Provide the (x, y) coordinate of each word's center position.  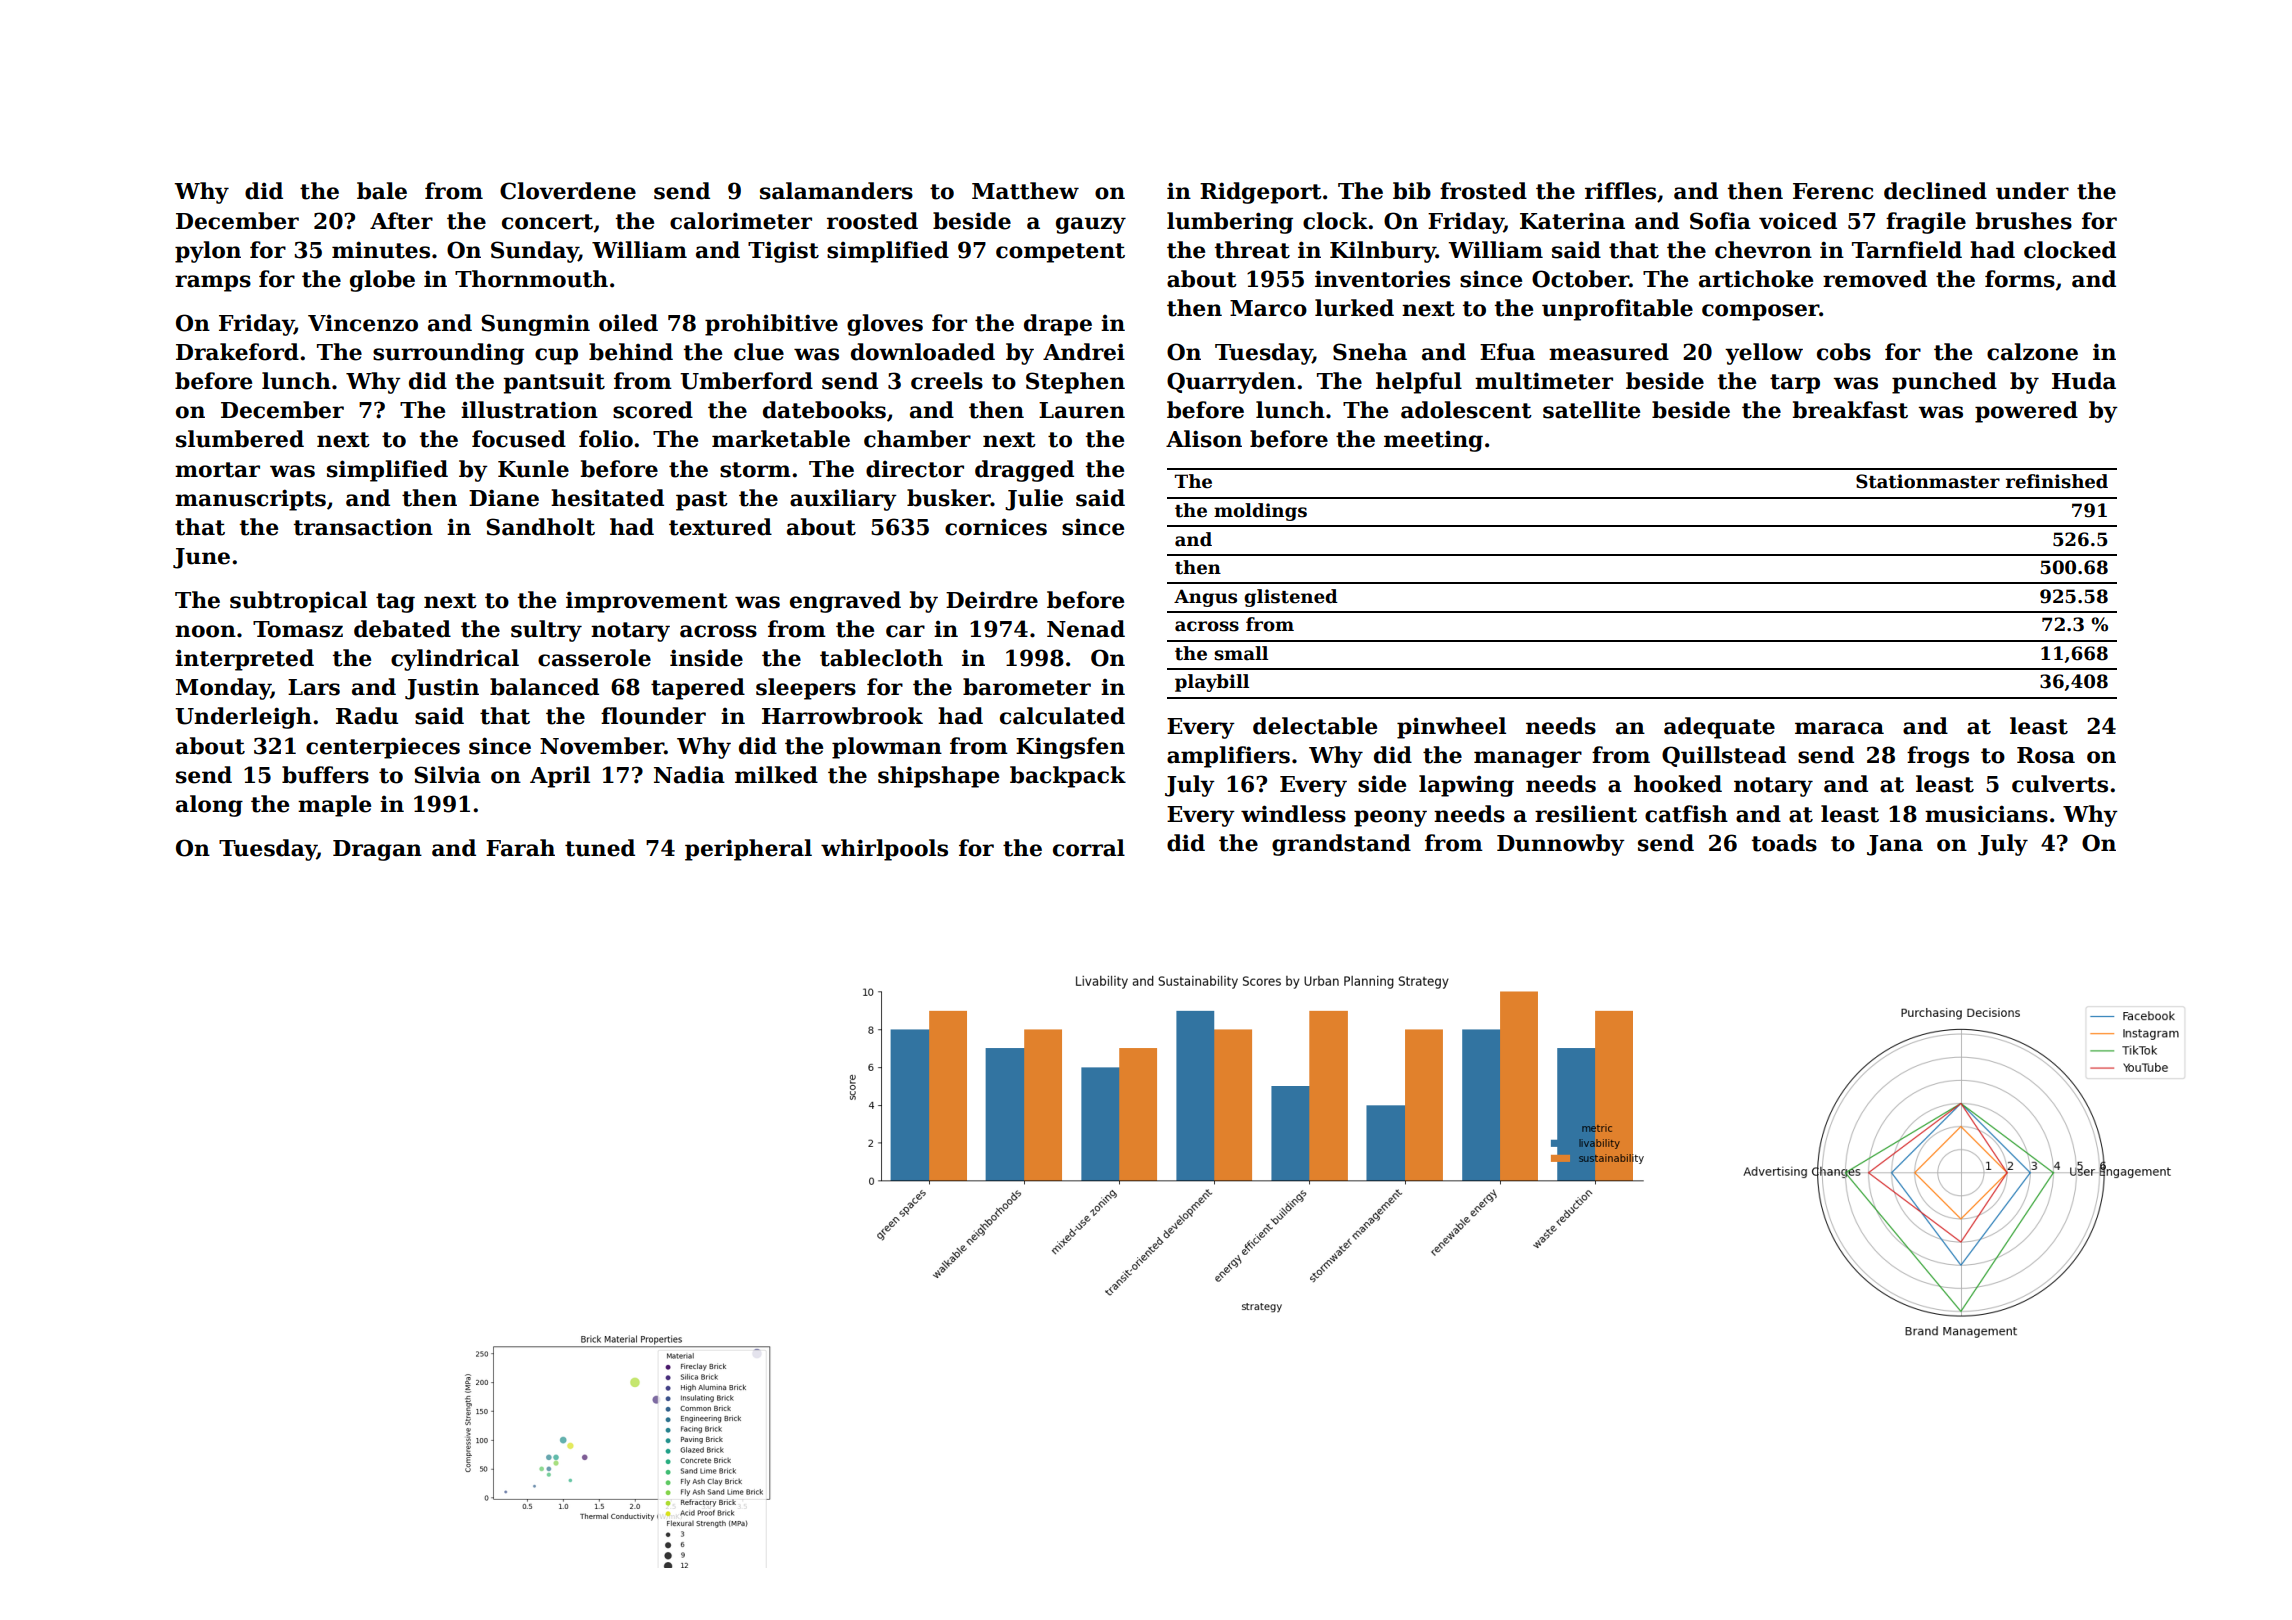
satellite (1591, 410)
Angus (1205, 598)
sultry (546, 631)
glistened (1291, 598)
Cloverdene (568, 191)
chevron (1763, 250)
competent (1060, 253)
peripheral (748, 850)
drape (1058, 325)
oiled (628, 323)
